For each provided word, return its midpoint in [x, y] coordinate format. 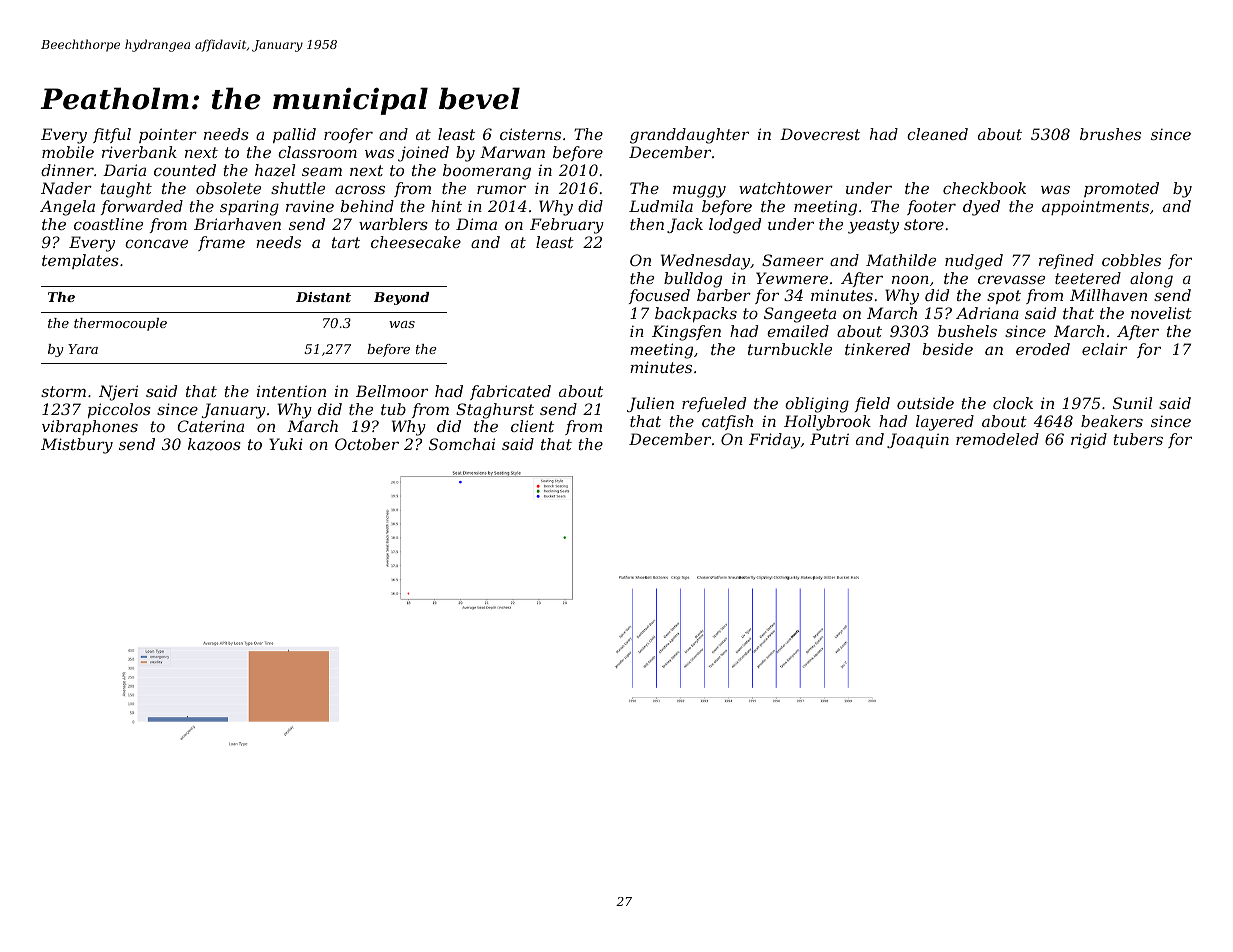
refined [1066, 261]
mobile [68, 152]
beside [948, 349]
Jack [685, 225]
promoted [1121, 189]
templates [80, 261]
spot [1004, 297]
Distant [323, 297]
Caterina [211, 426]
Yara [83, 349]
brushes [1110, 134]
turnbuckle [790, 349]
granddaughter [689, 136]
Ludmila [661, 206]
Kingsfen [686, 333]
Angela [67, 208]
